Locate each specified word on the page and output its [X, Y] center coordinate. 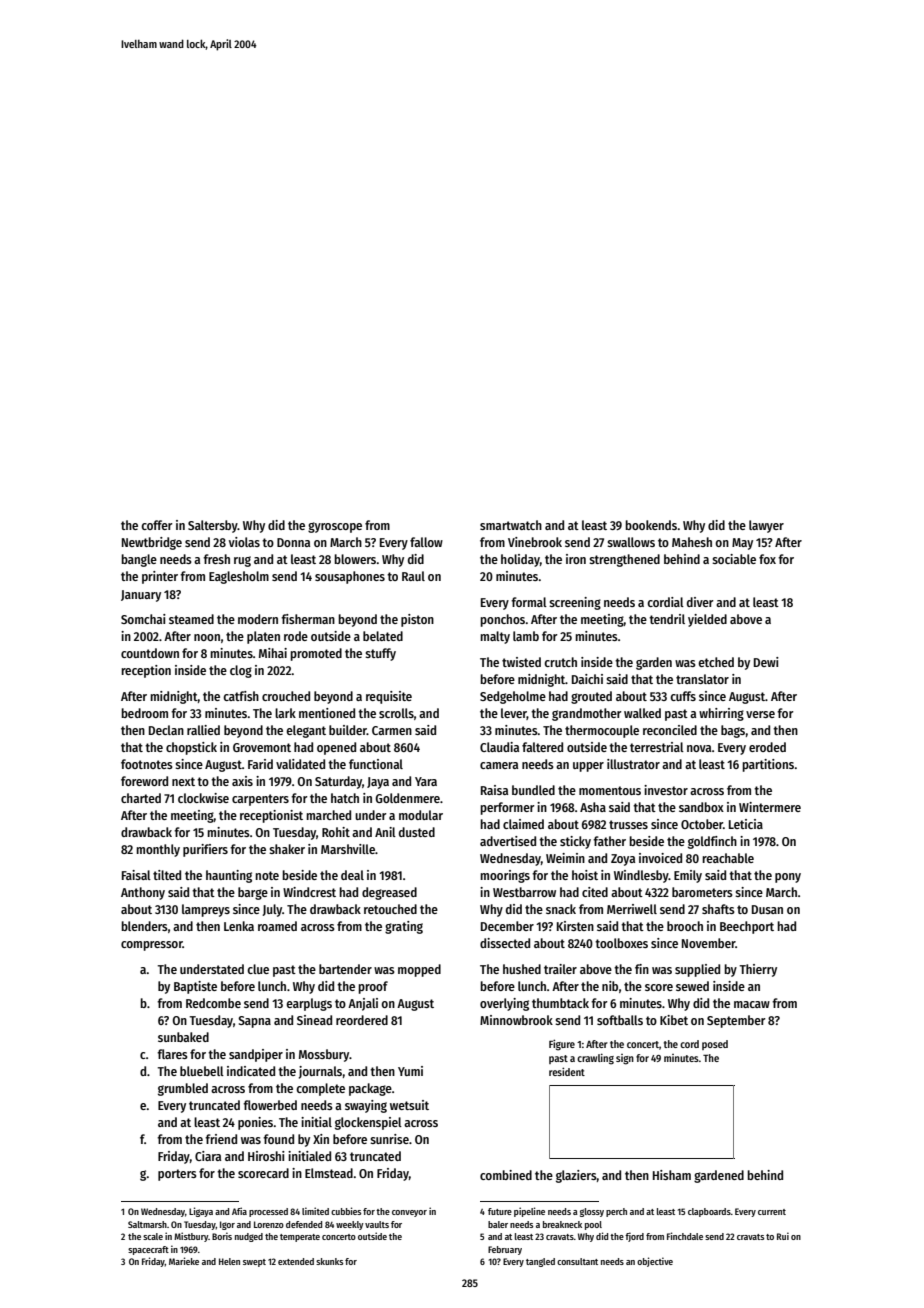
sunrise [389, 1139]
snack [561, 909]
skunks [329, 1261]
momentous [610, 790]
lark [285, 713]
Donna [293, 542]
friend [221, 1139]
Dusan [767, 909]
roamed [277, 926]
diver [700, 602]
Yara [426, 781]
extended [296, 1261]
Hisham [672, 1175]
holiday [520, 560]
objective [655, 1262]
